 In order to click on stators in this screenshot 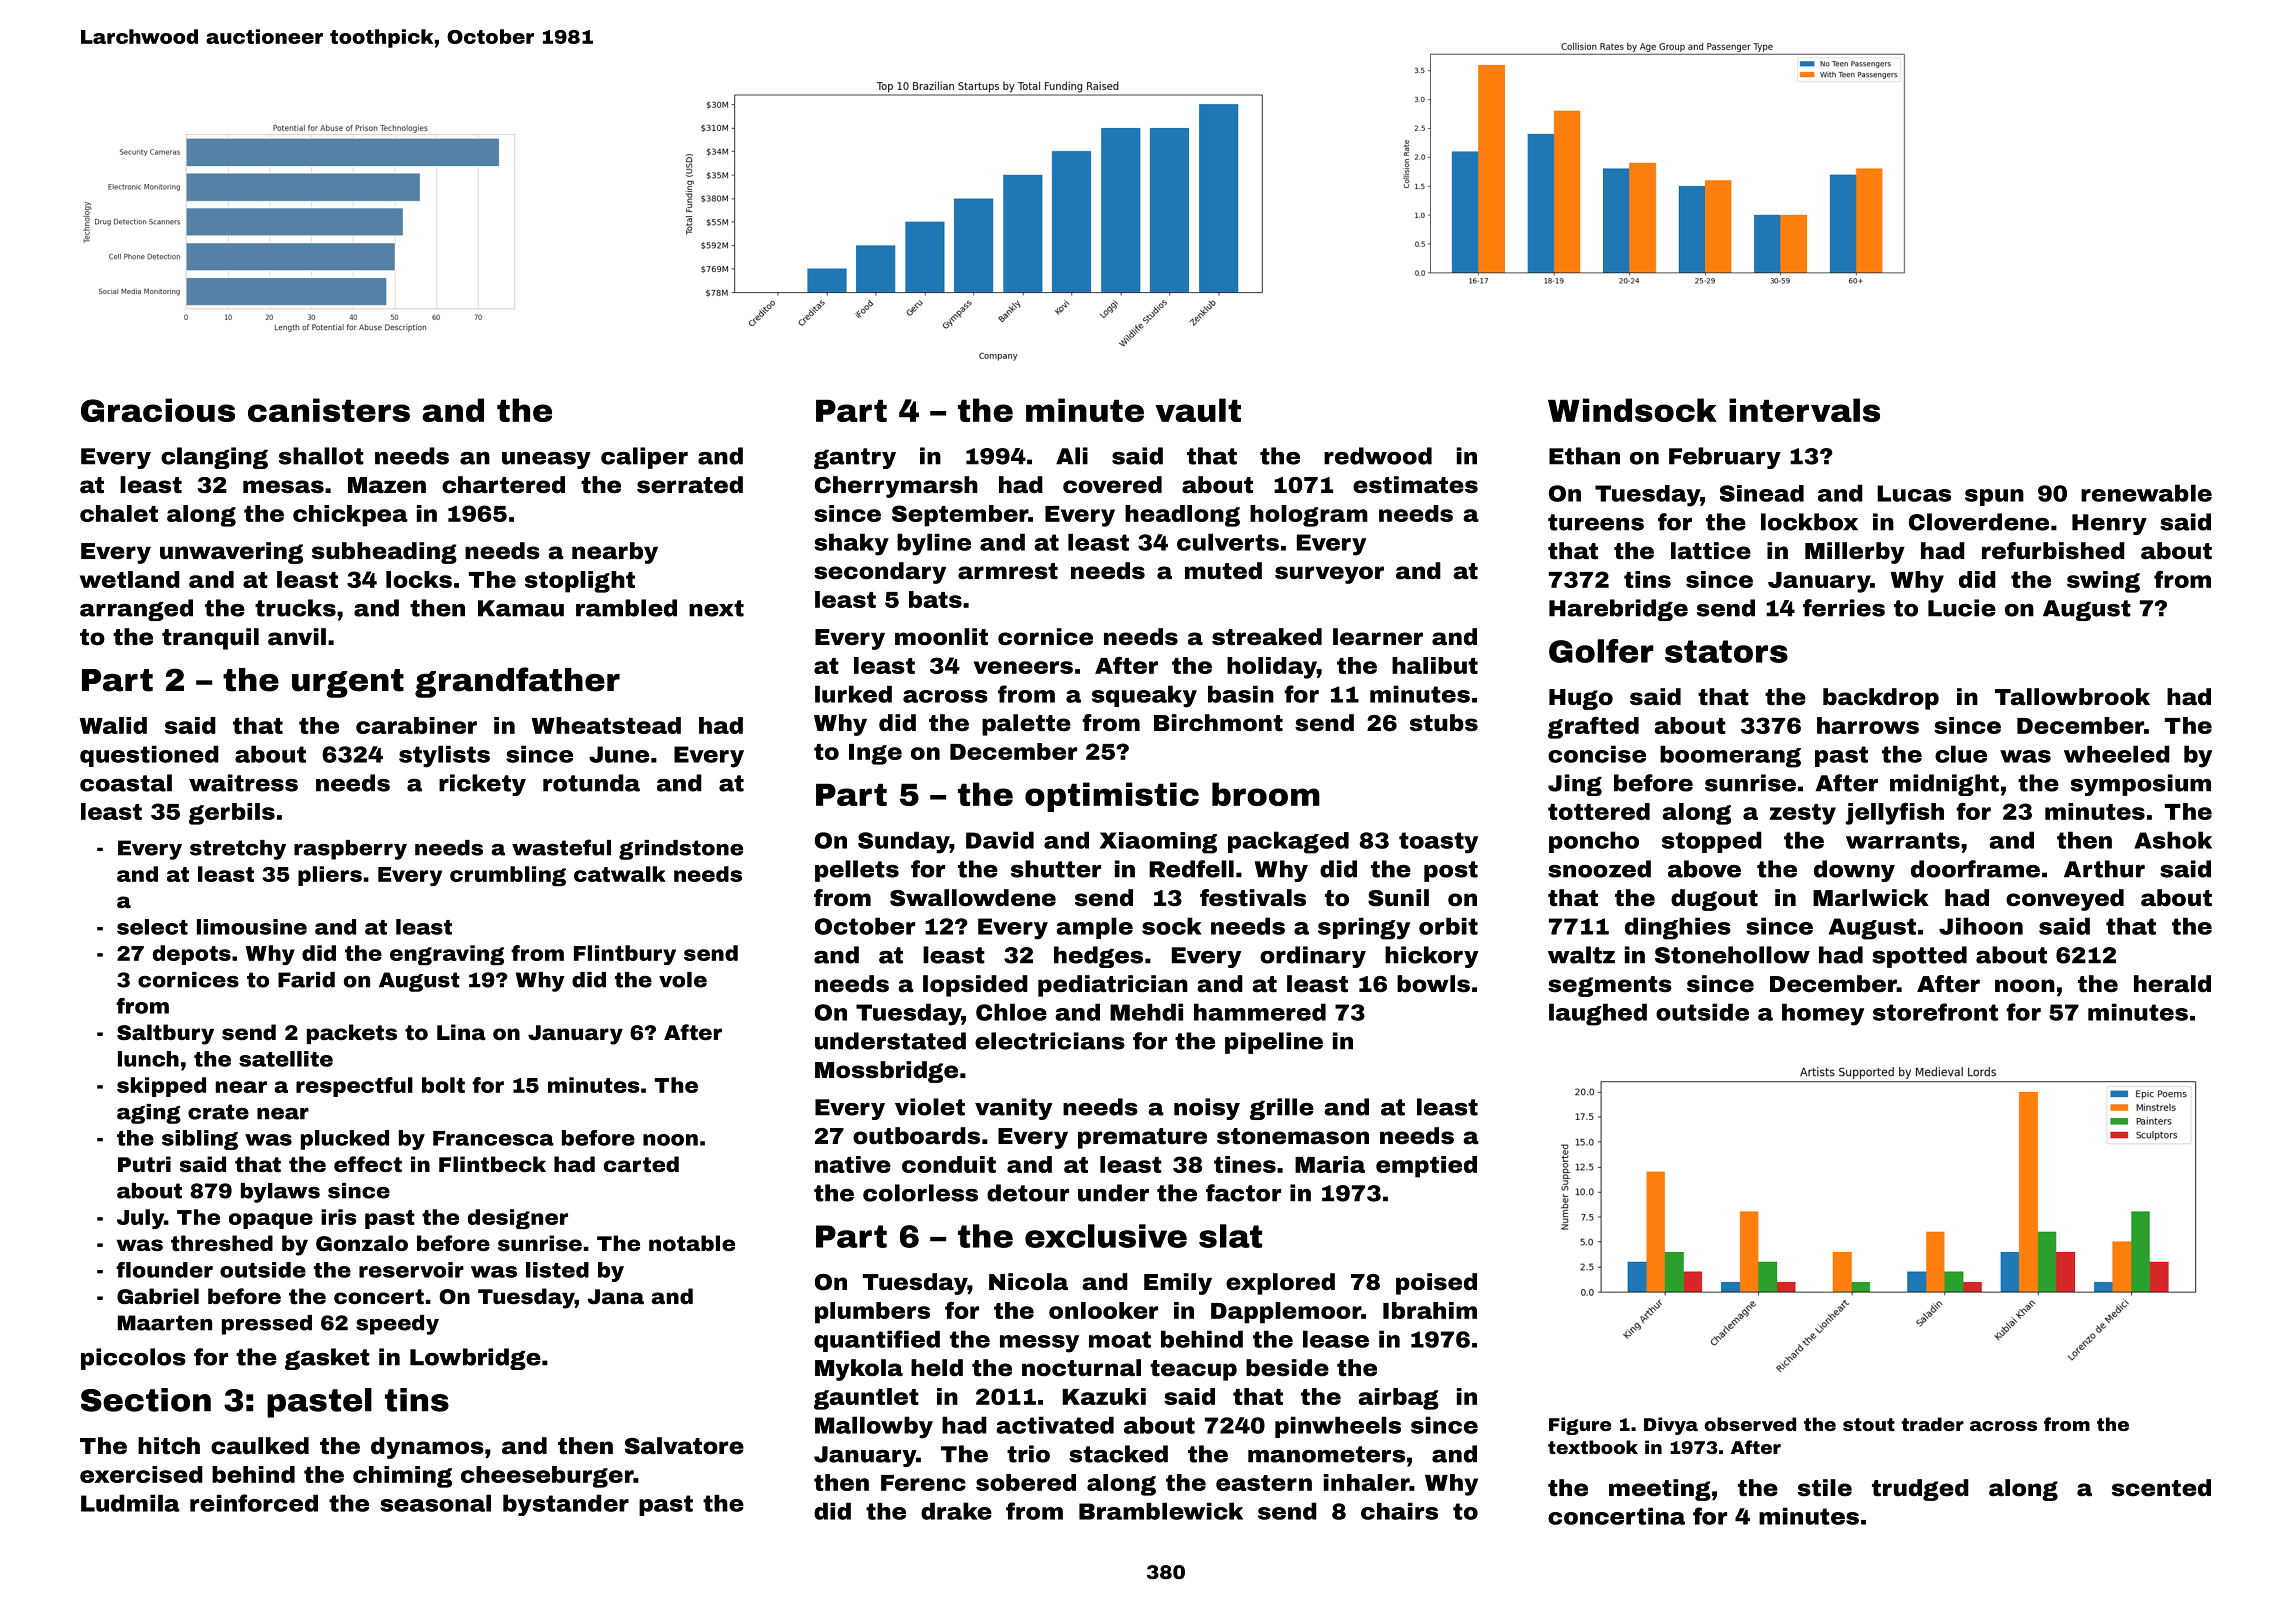, I will do `click(1726, 651)`.
